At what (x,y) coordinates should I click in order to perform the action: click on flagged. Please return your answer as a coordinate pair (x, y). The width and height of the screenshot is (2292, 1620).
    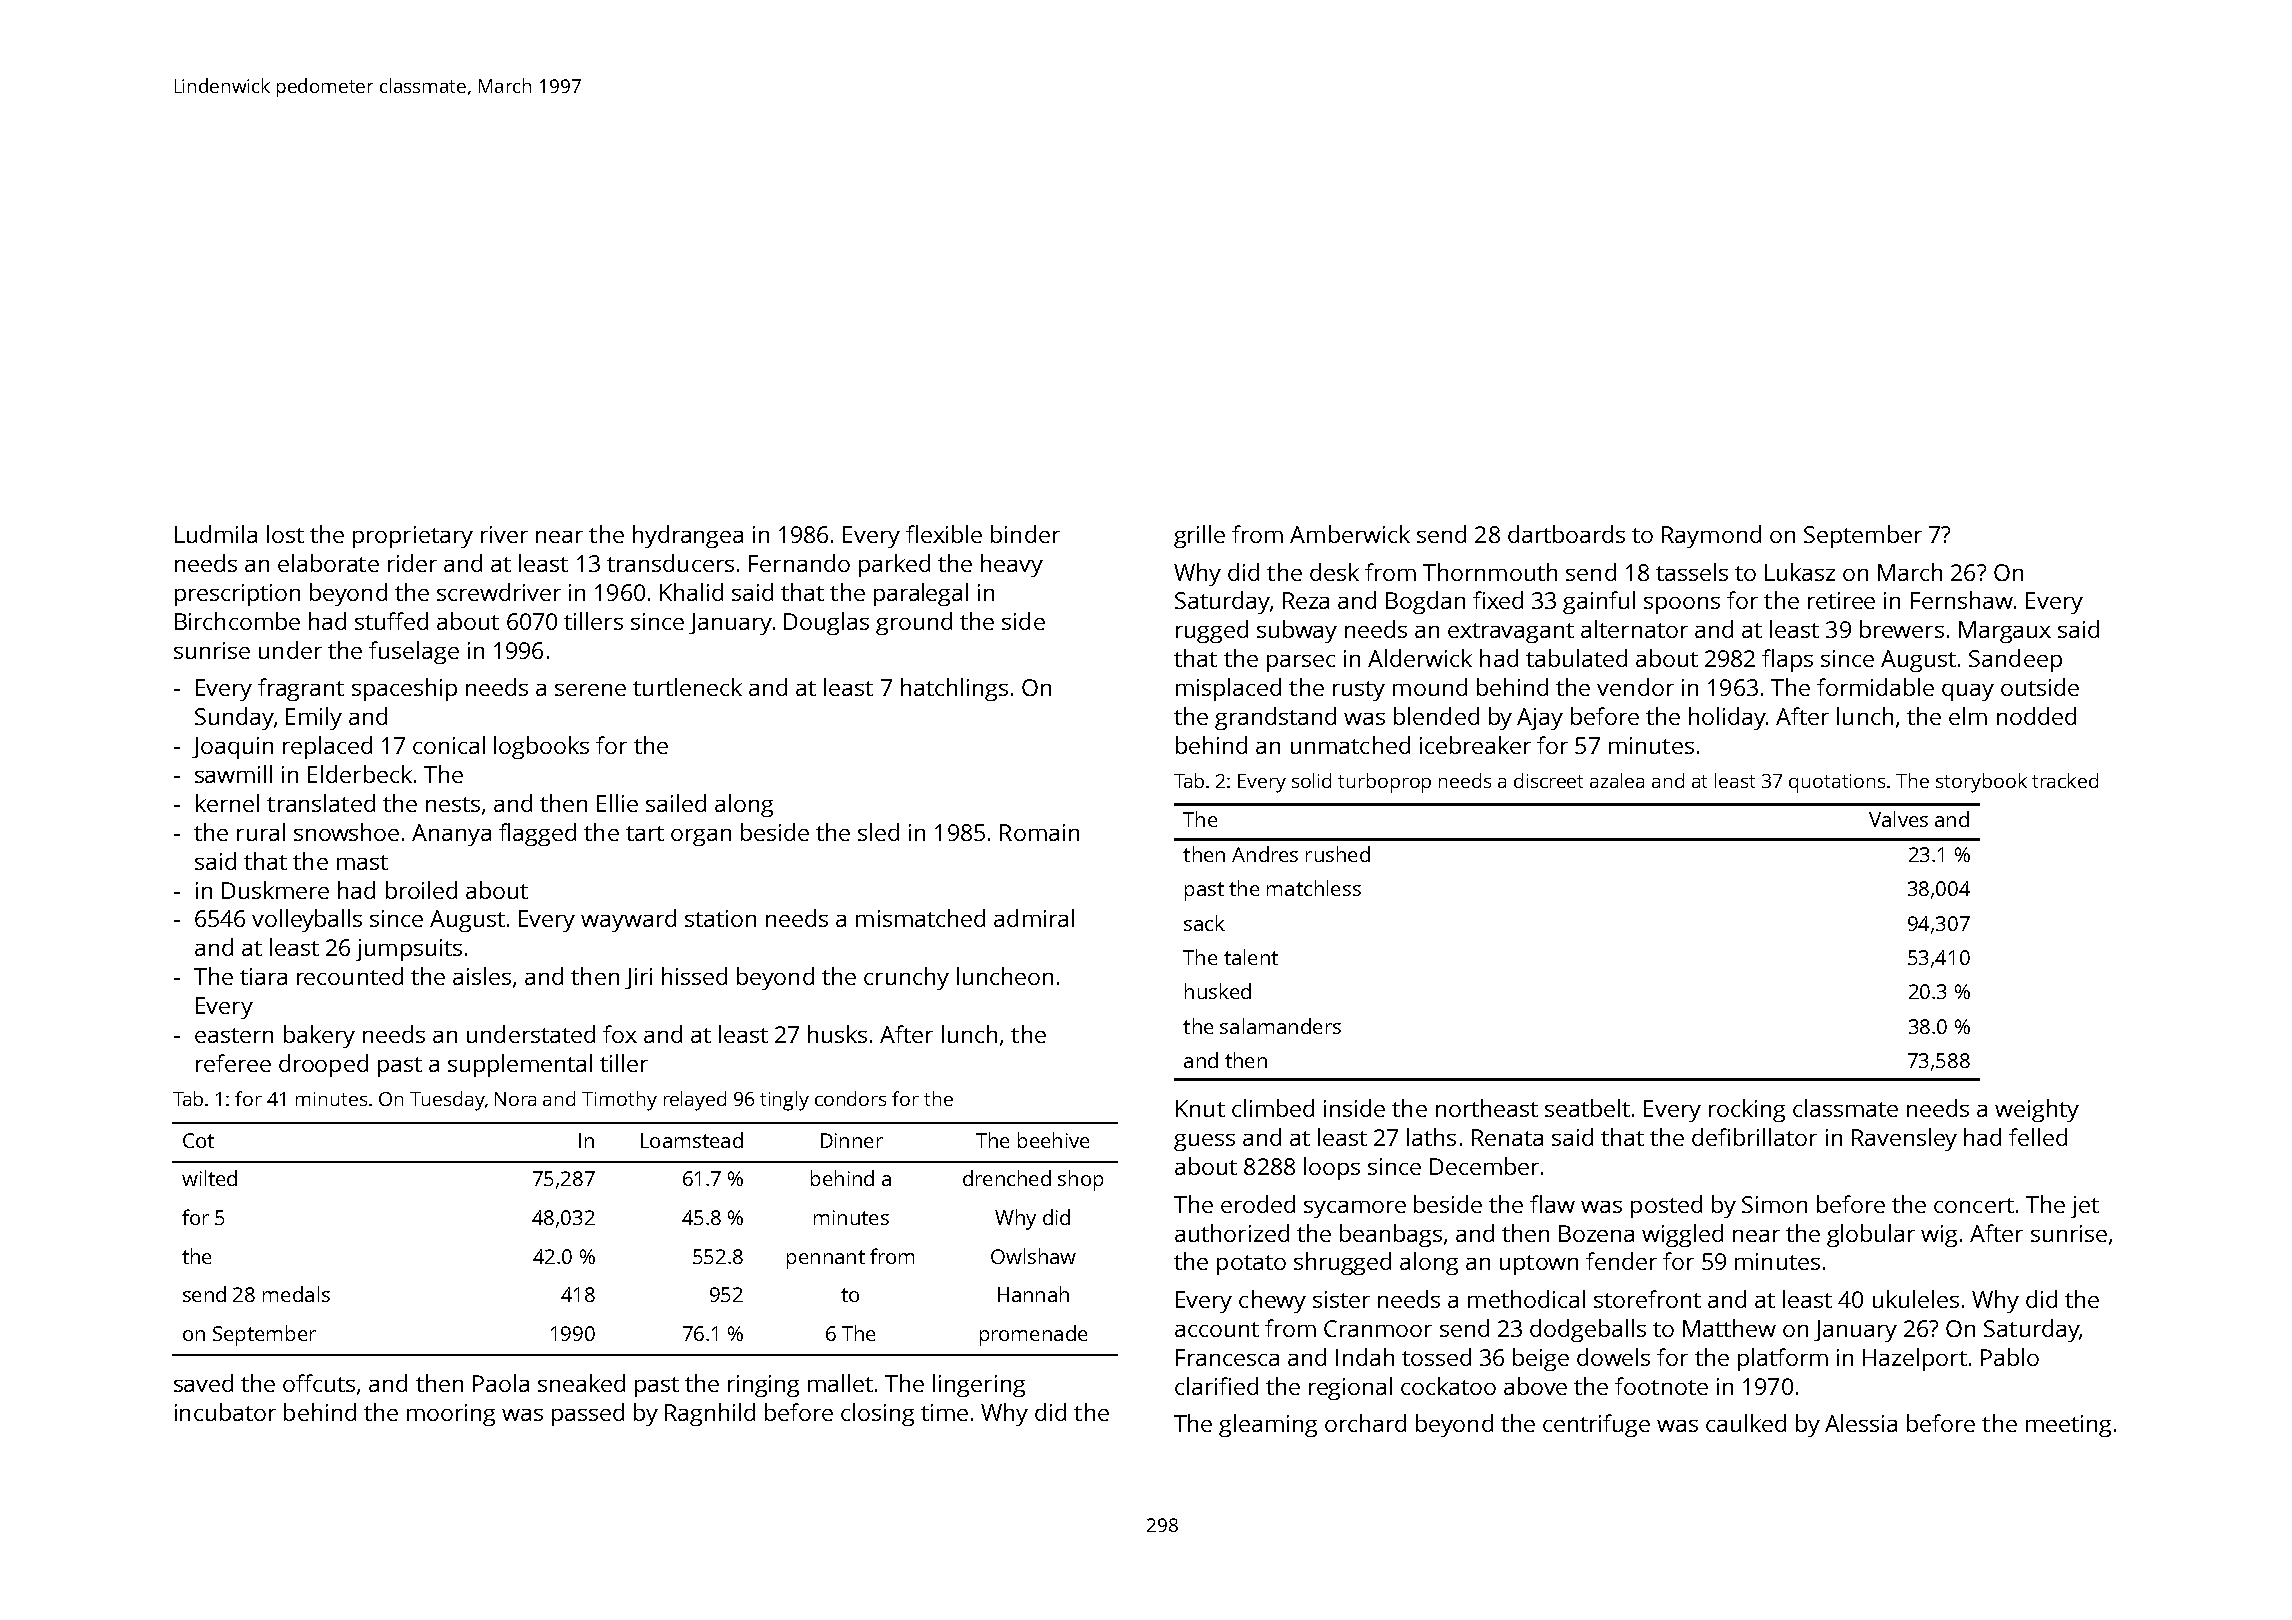
    Looking at the image, I should click on (537, 834).
